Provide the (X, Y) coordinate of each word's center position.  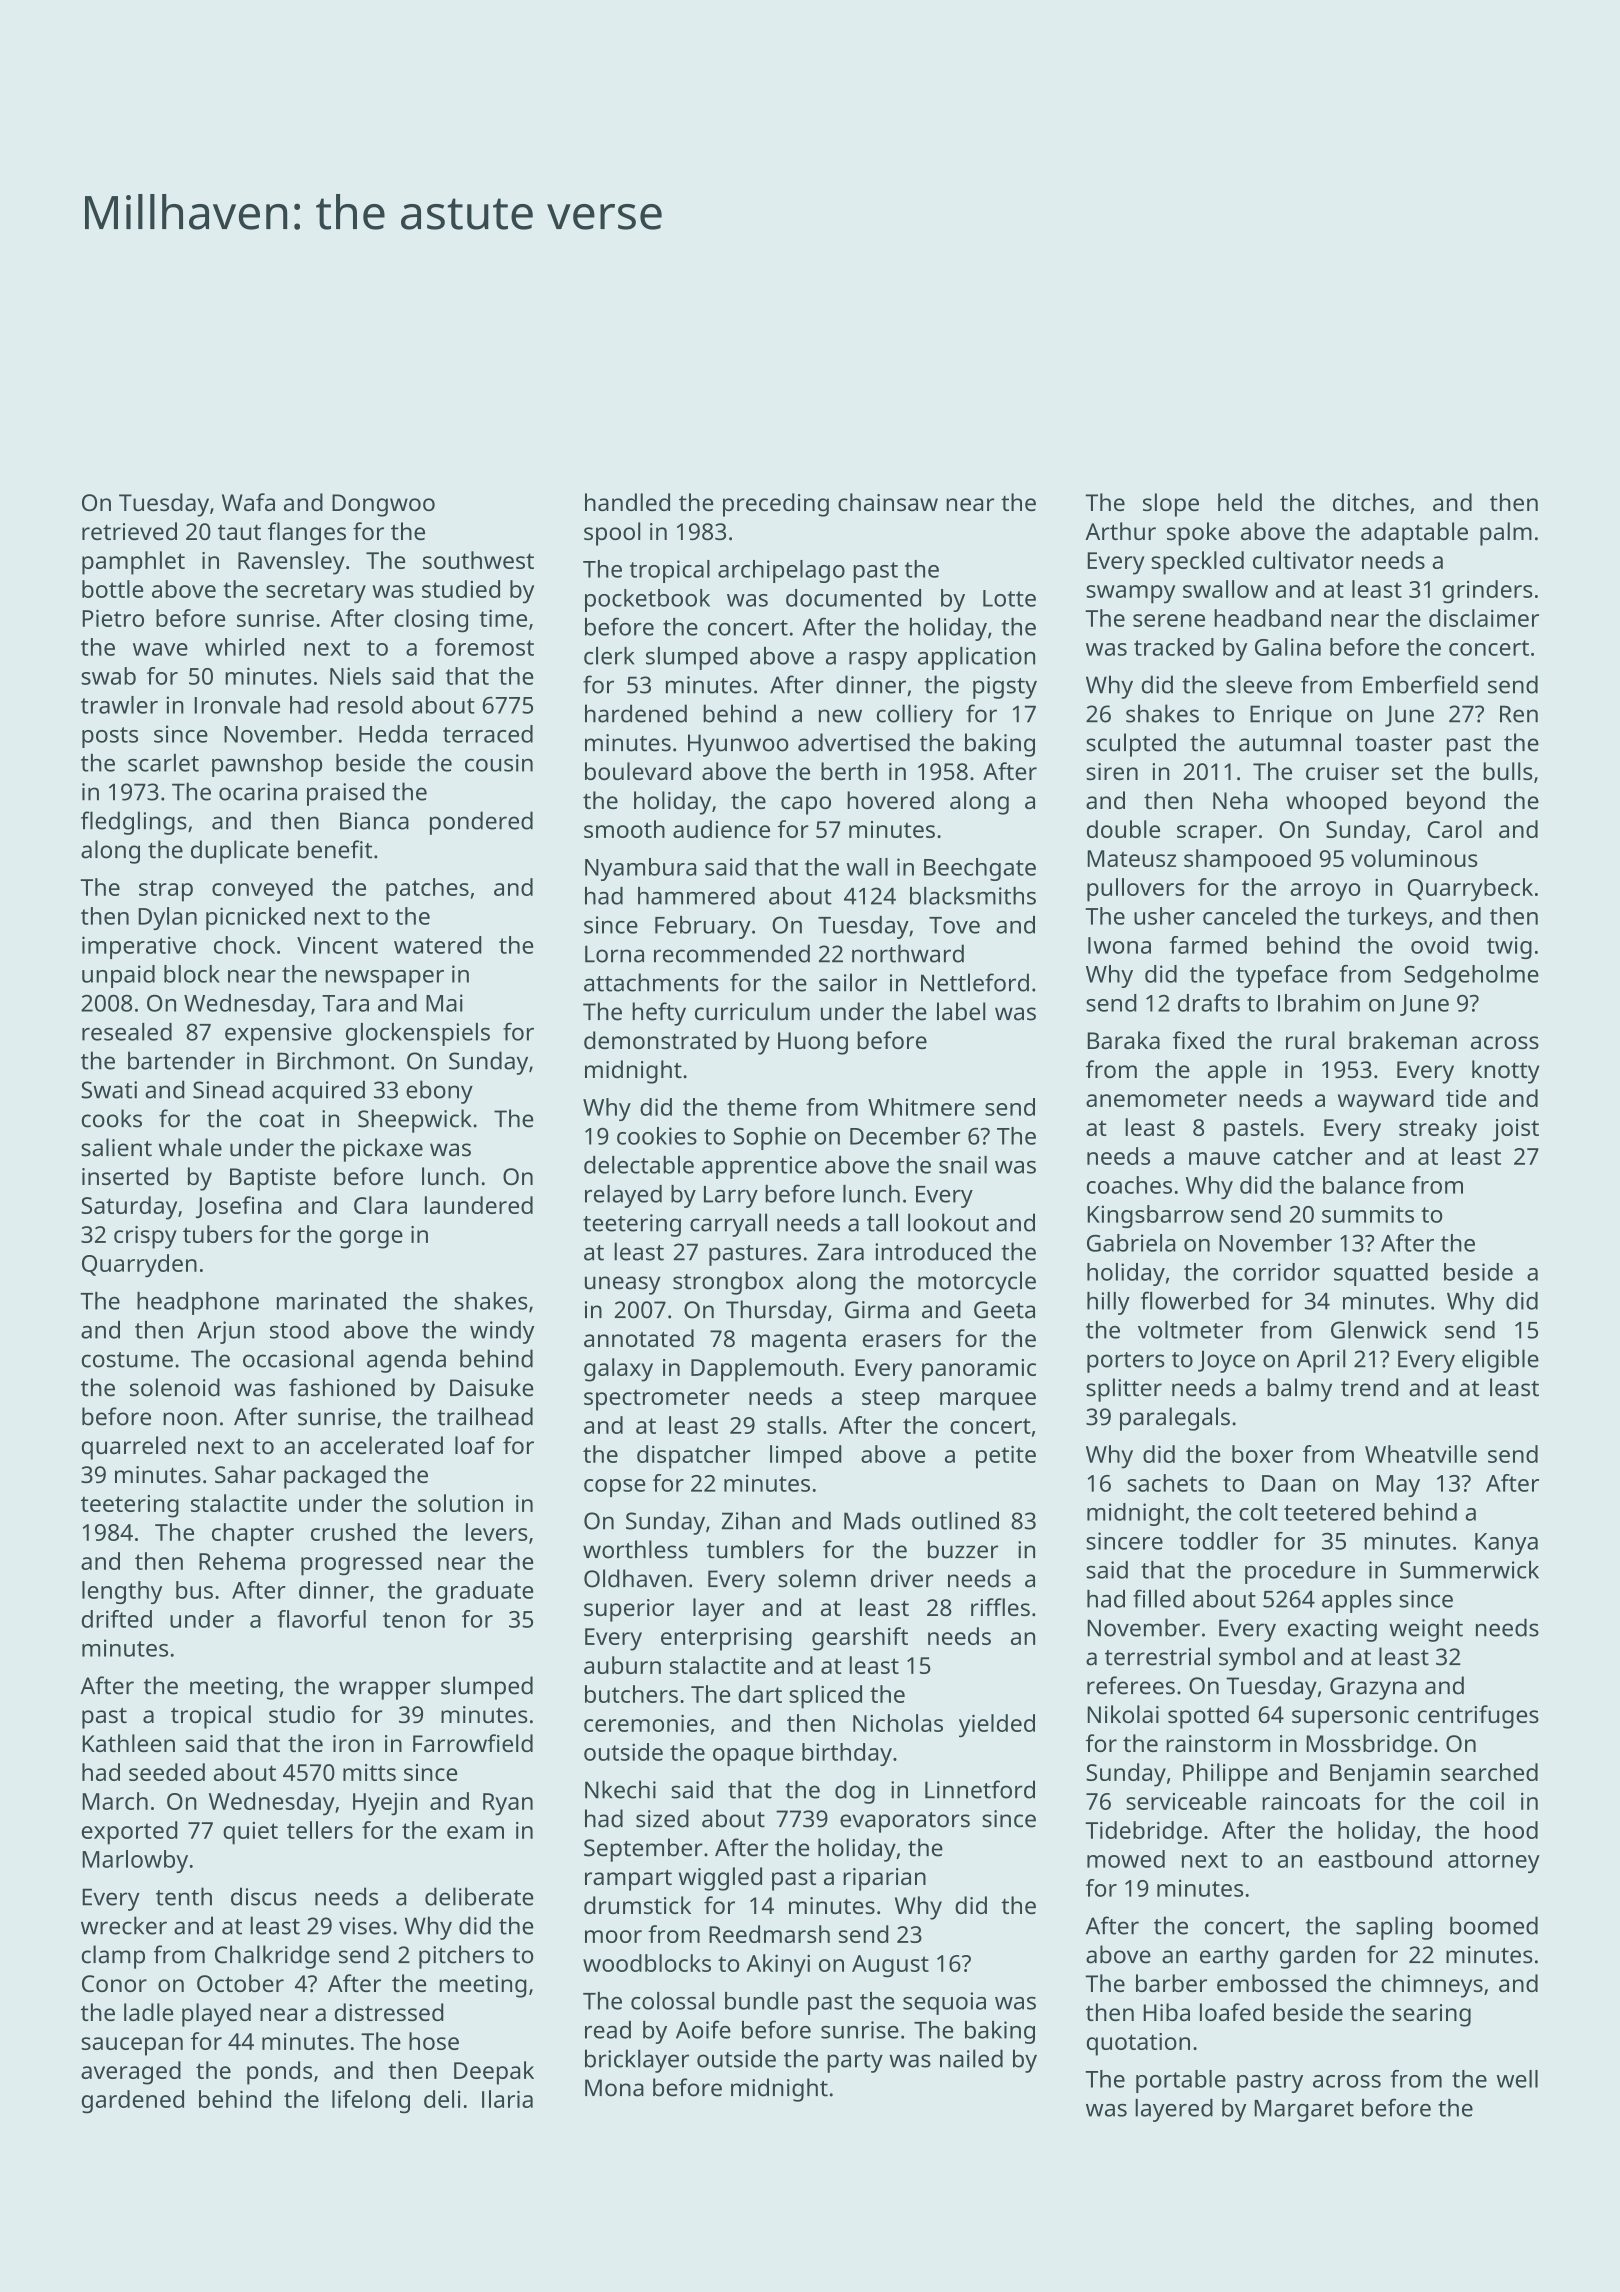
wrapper (385, 1690)
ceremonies (646, 1723)
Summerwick (1469, 1570)
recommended (732, 953)
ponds (279, 2073)
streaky (1438, 1130)
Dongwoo (383, 505)
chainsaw (888, 502)
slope (1171, 505)
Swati (109, 1090)
